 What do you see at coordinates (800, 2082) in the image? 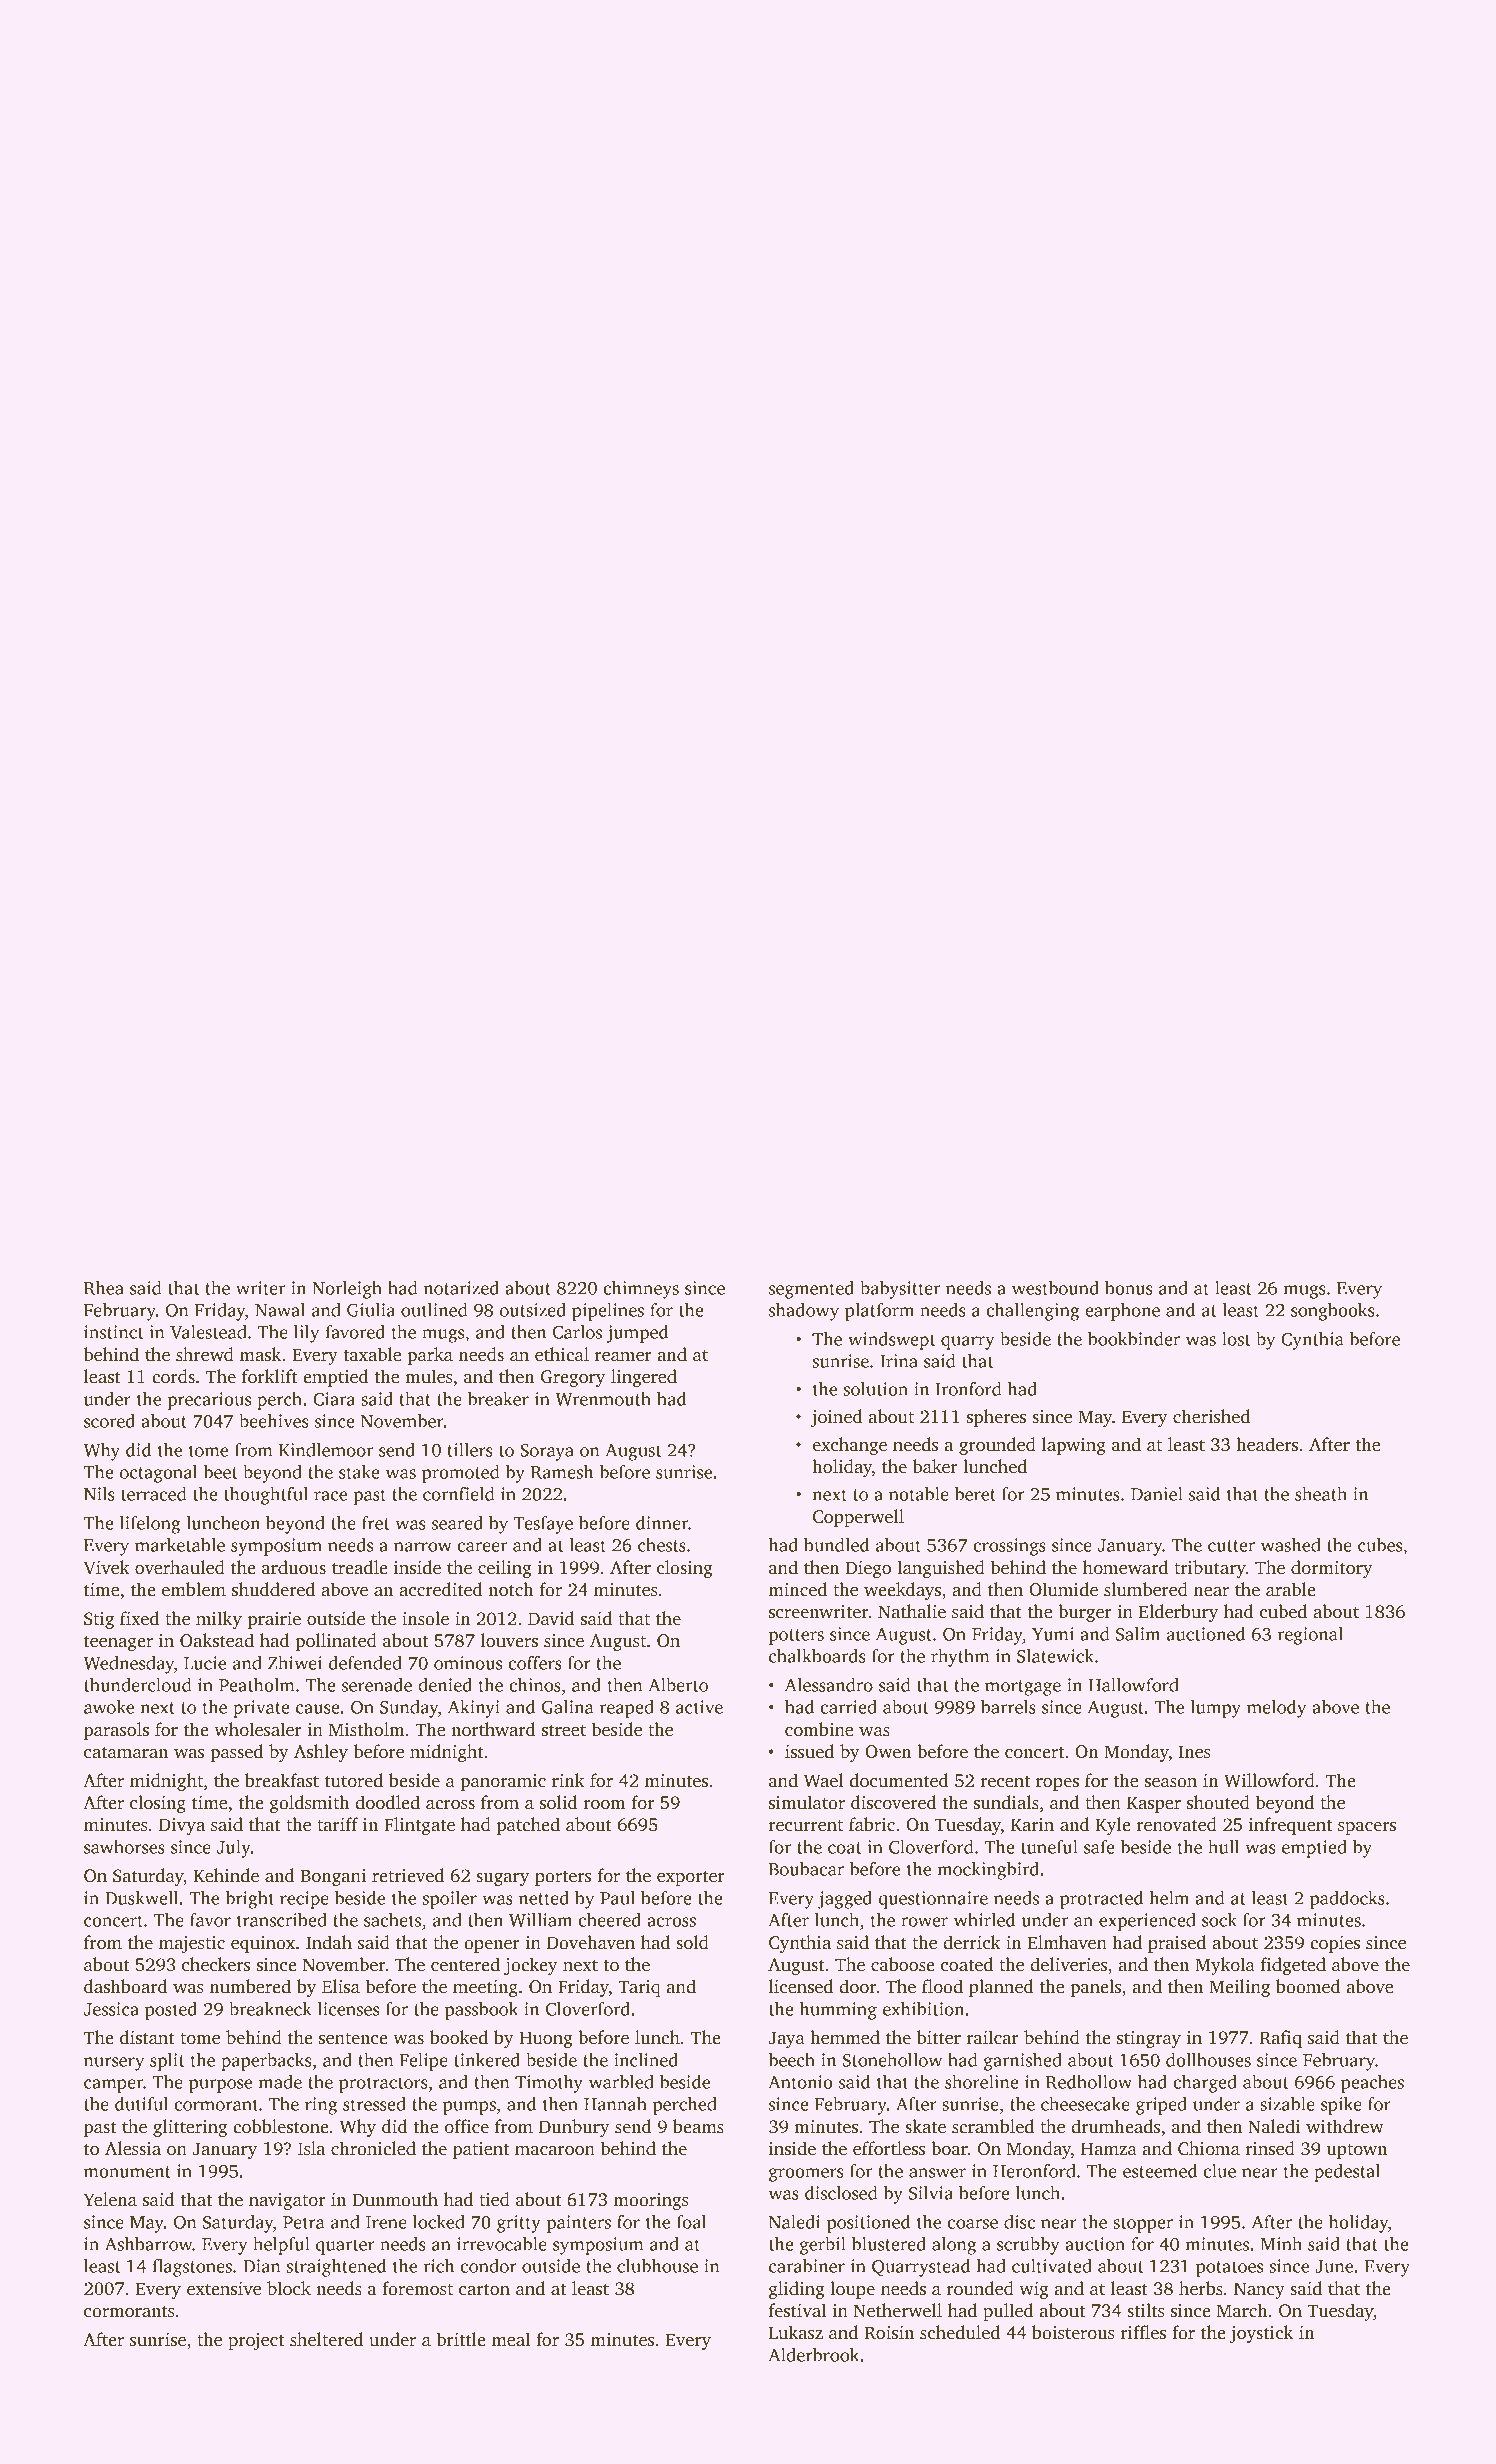
I see `Antonio` at bounding box center [800, 2082].
